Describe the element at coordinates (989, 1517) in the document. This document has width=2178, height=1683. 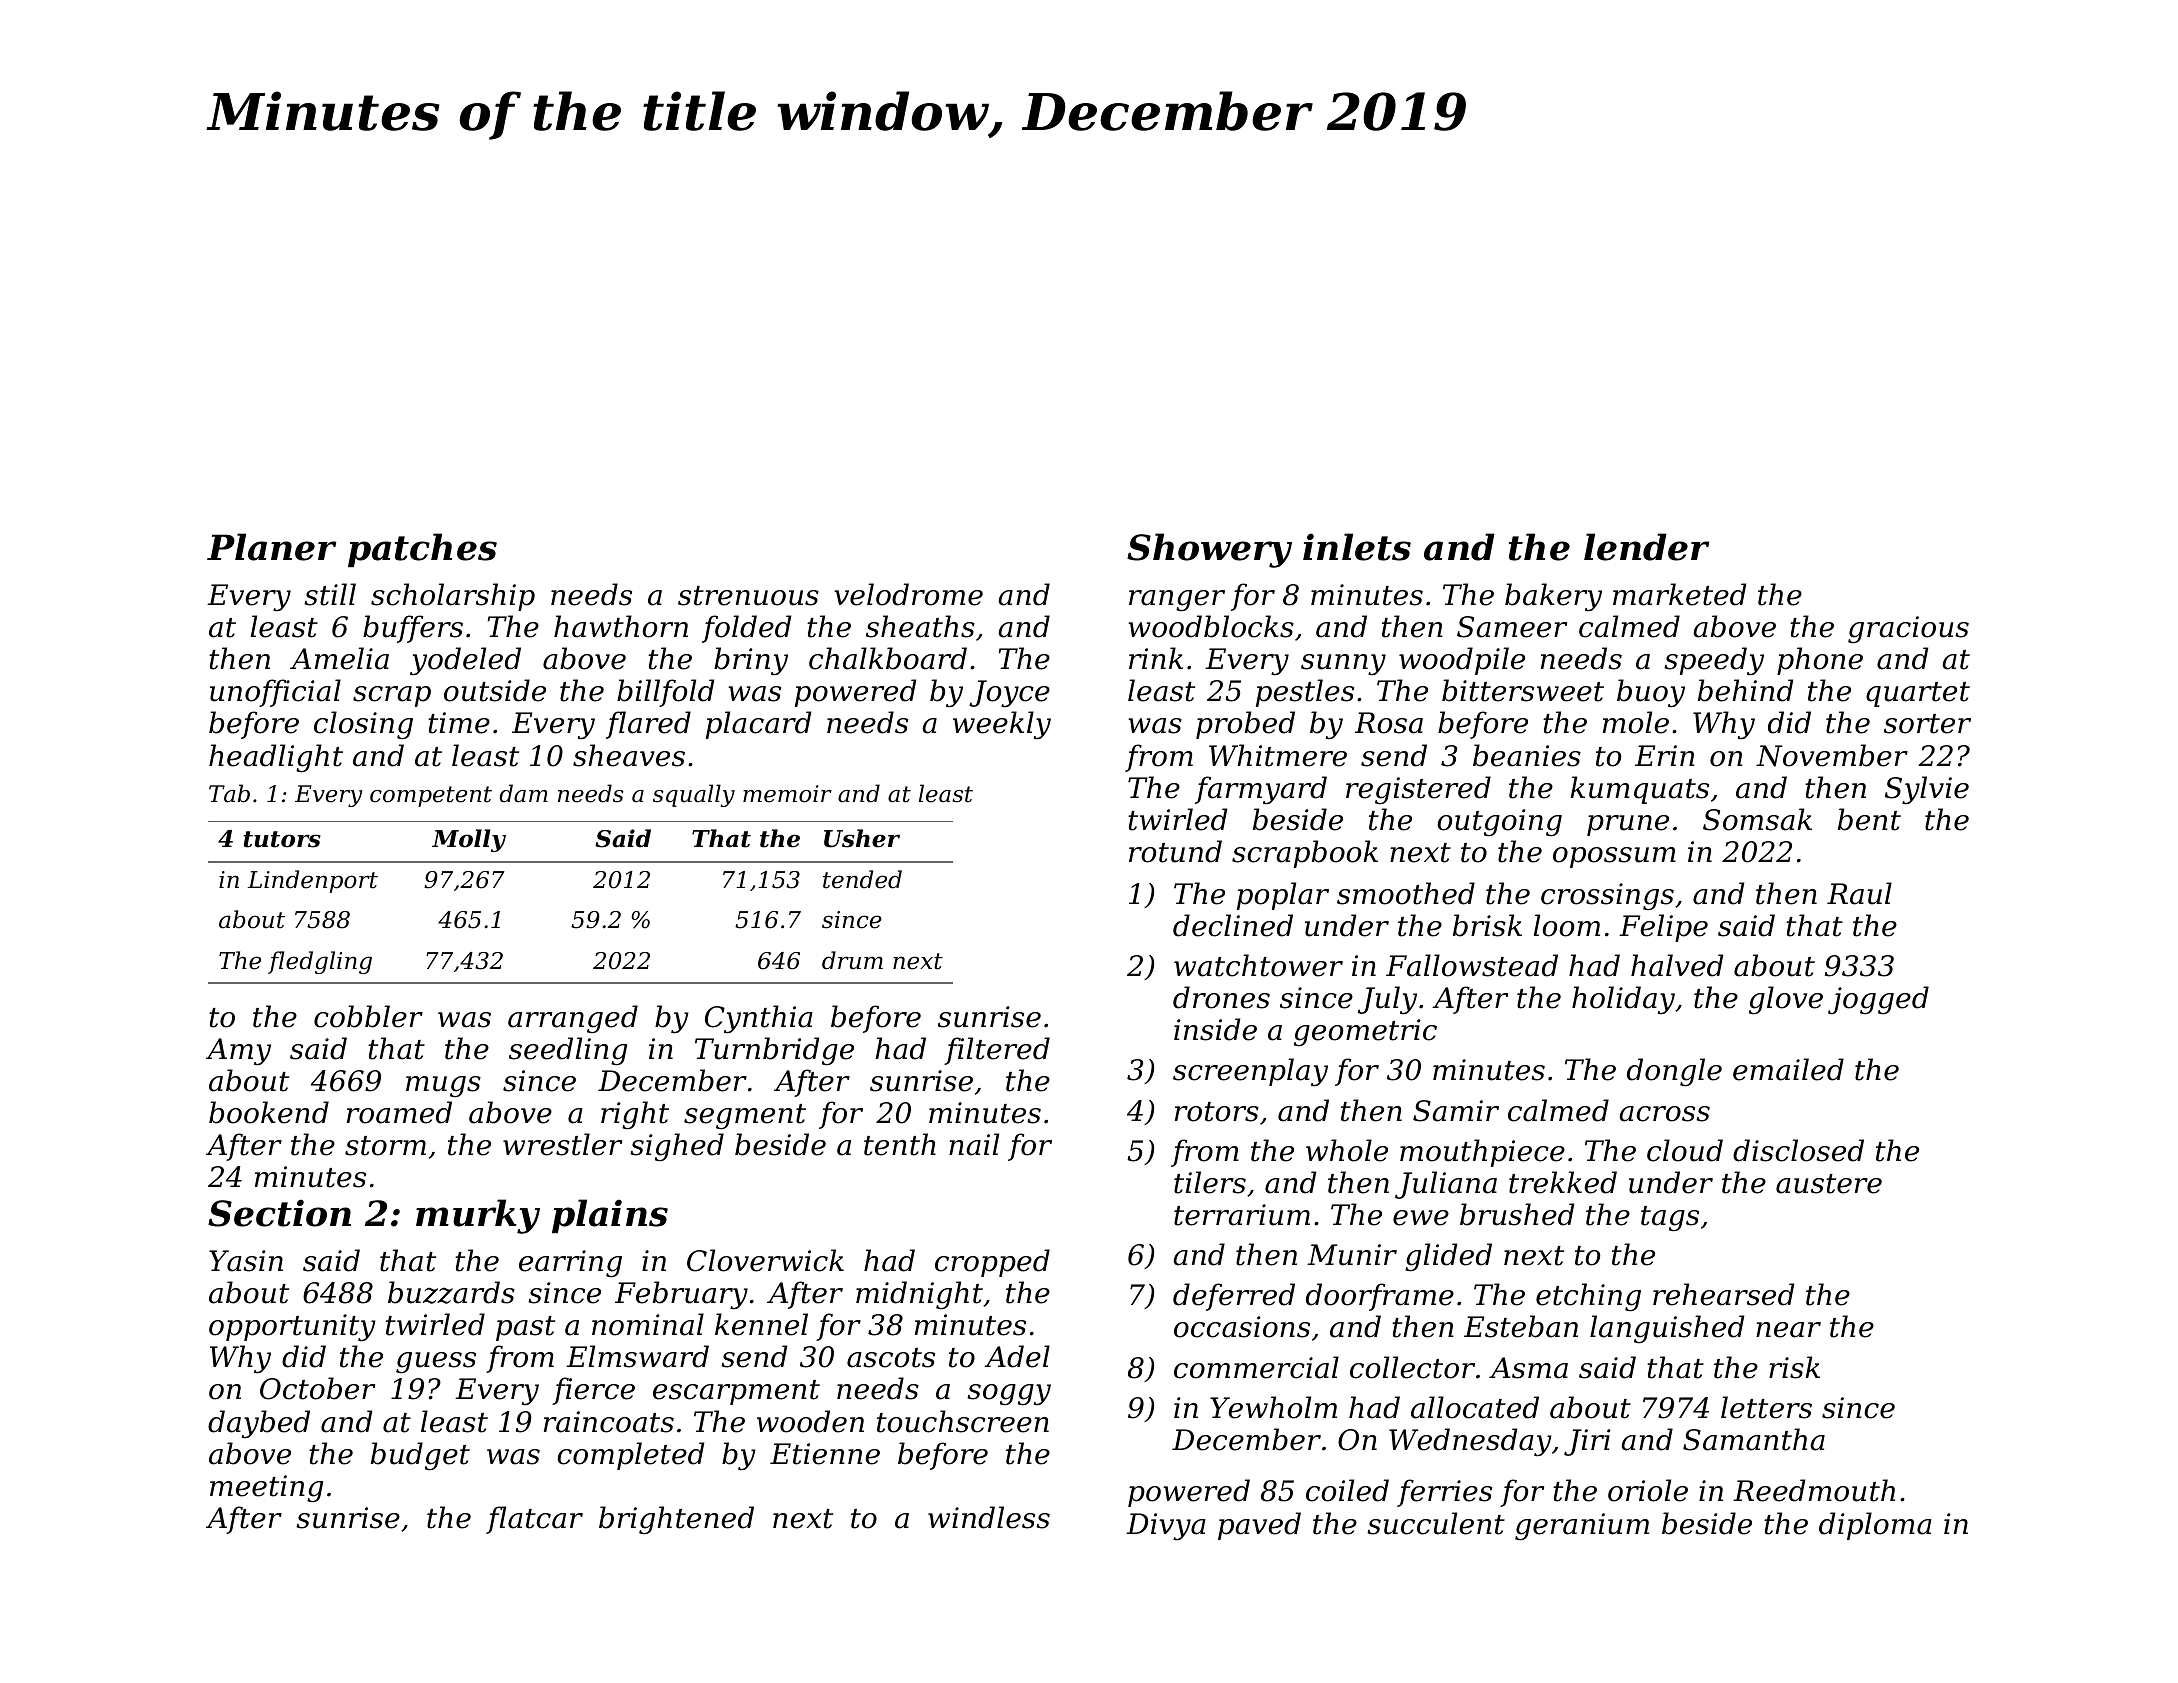
I see `windless` at that location.
